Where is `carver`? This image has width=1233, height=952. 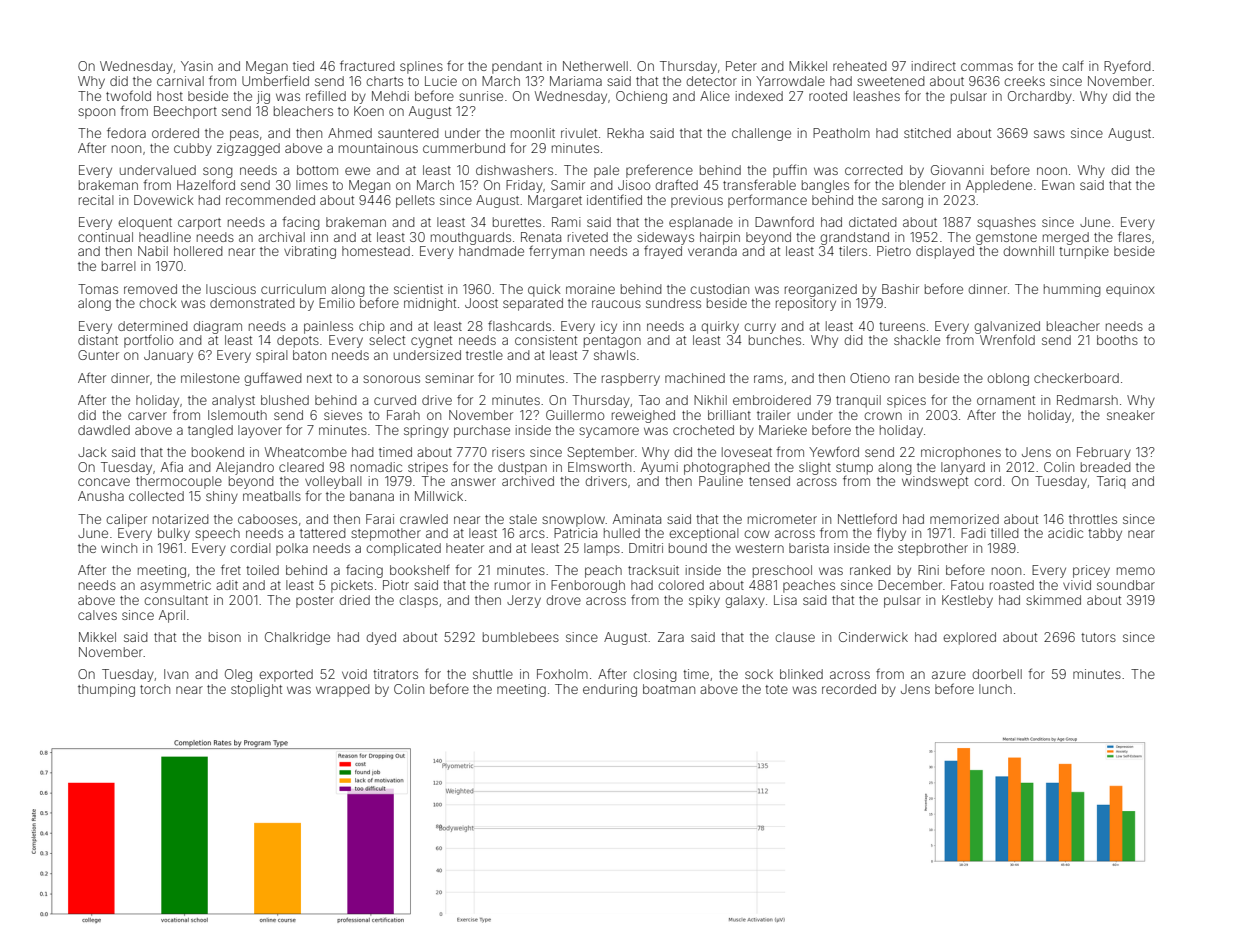 carver is located at coordinates (147, 416).
